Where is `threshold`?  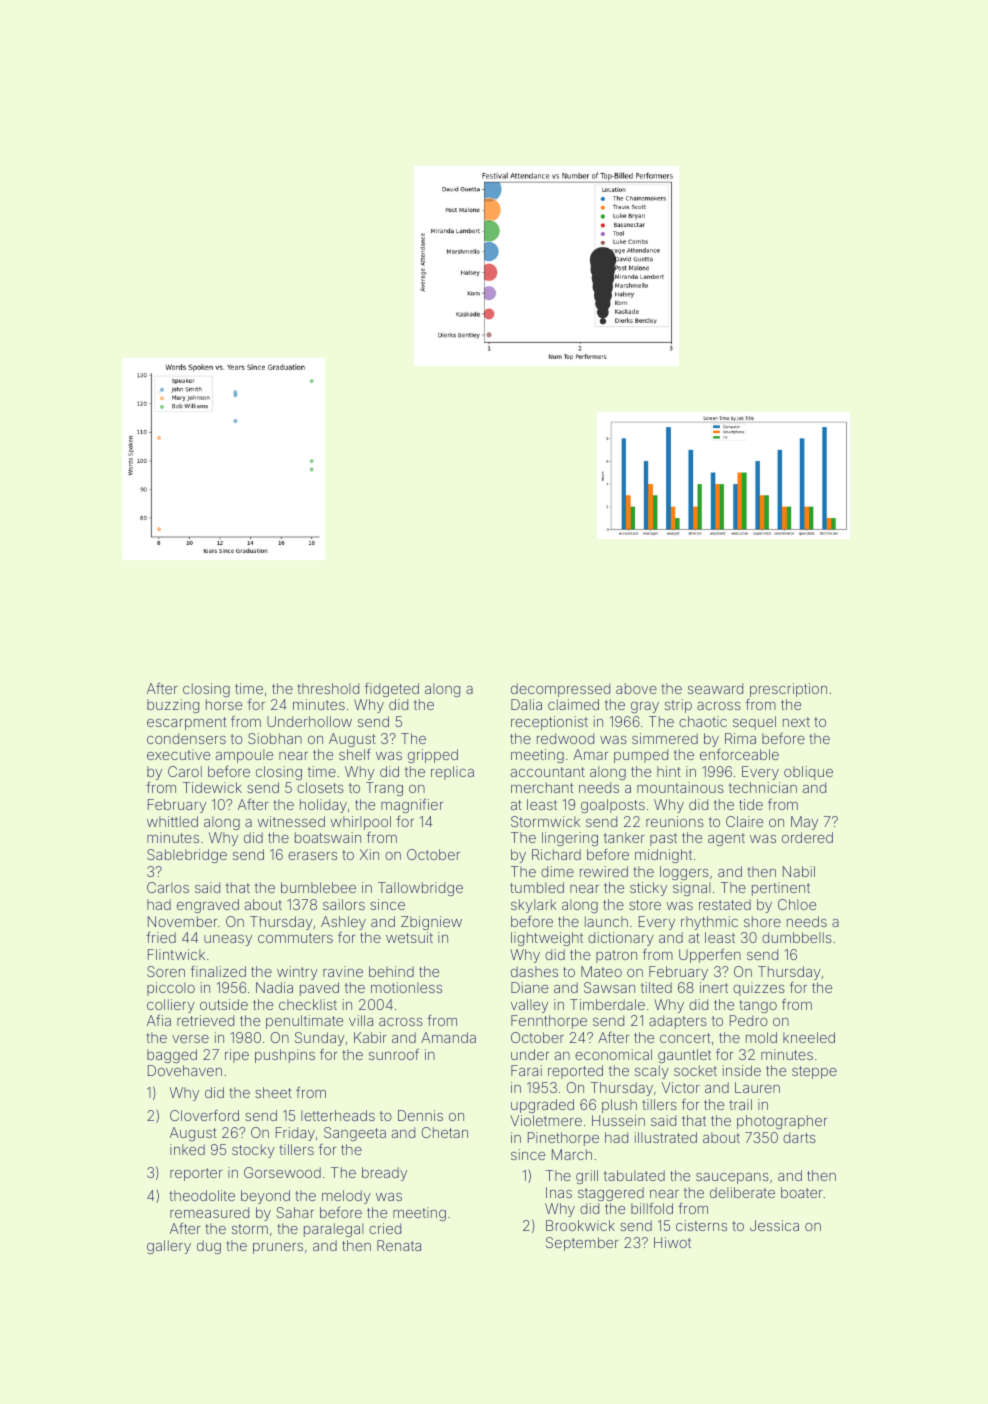 threshold is located at coordinates (328, 688).
